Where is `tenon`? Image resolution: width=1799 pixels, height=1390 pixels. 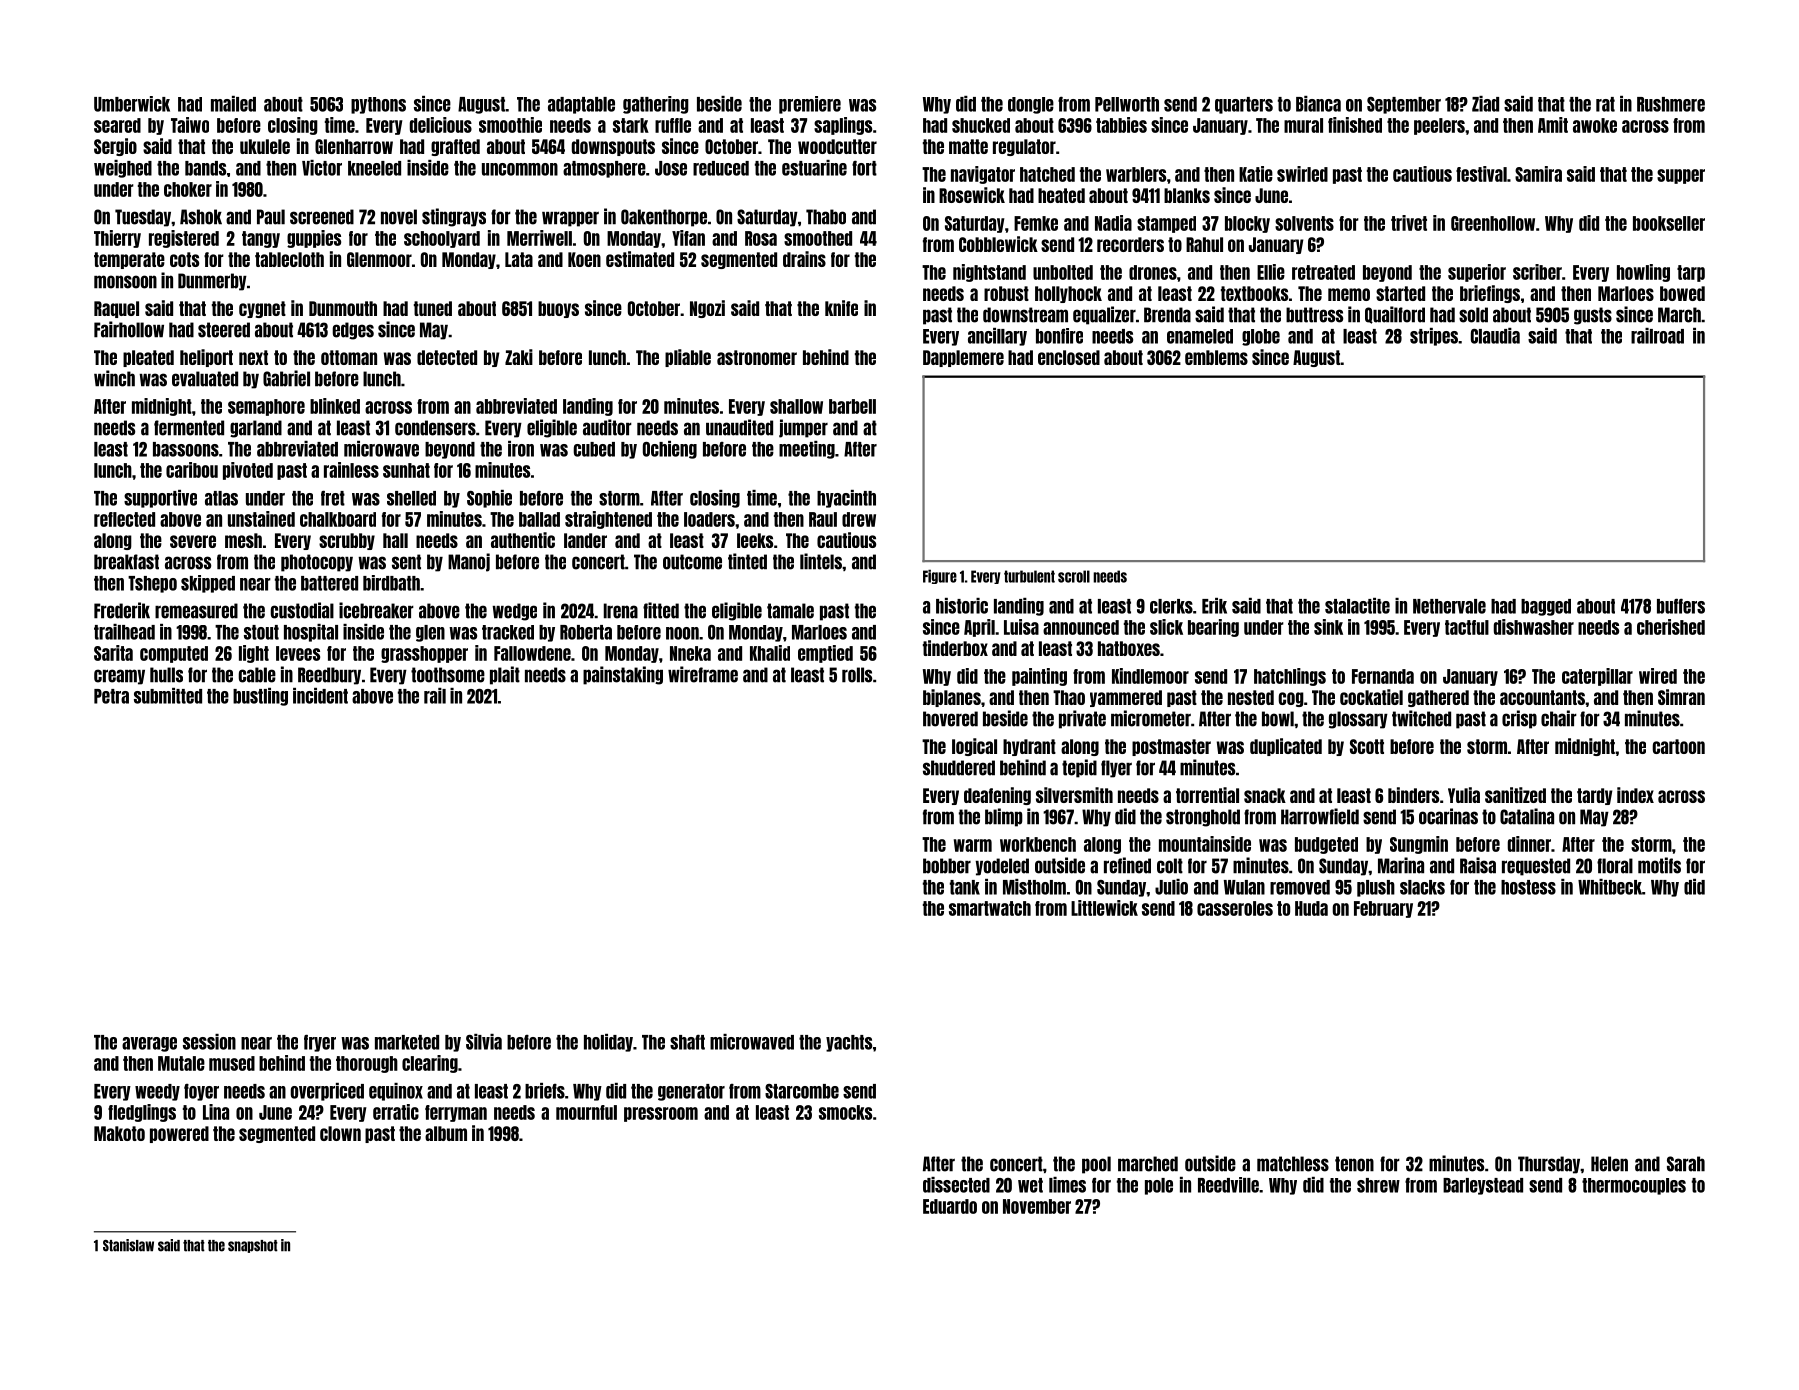 tenon is located at coordinates (1354, 1164).
